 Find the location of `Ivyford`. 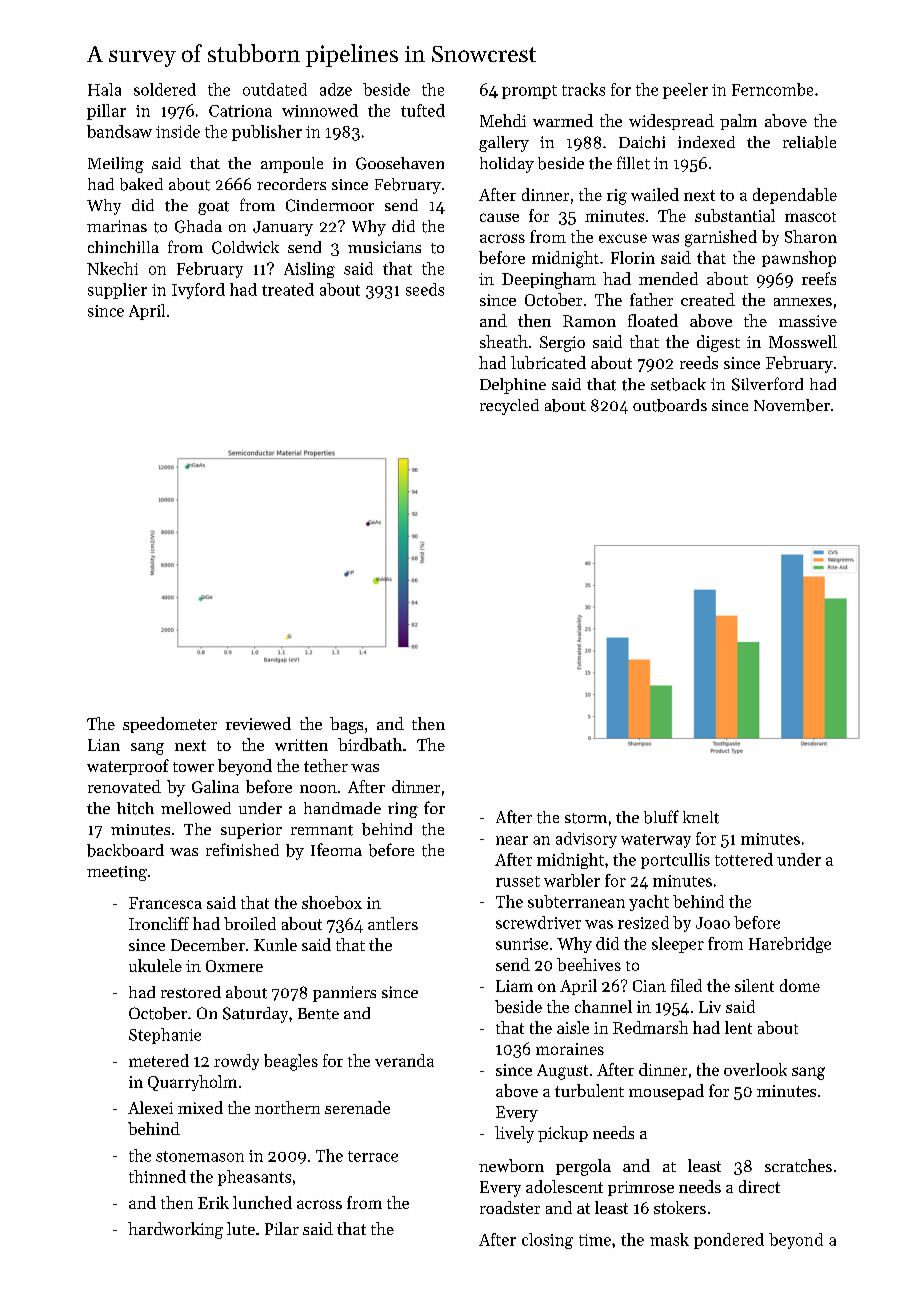

Ivyford is located at coordinates (198, 291).
